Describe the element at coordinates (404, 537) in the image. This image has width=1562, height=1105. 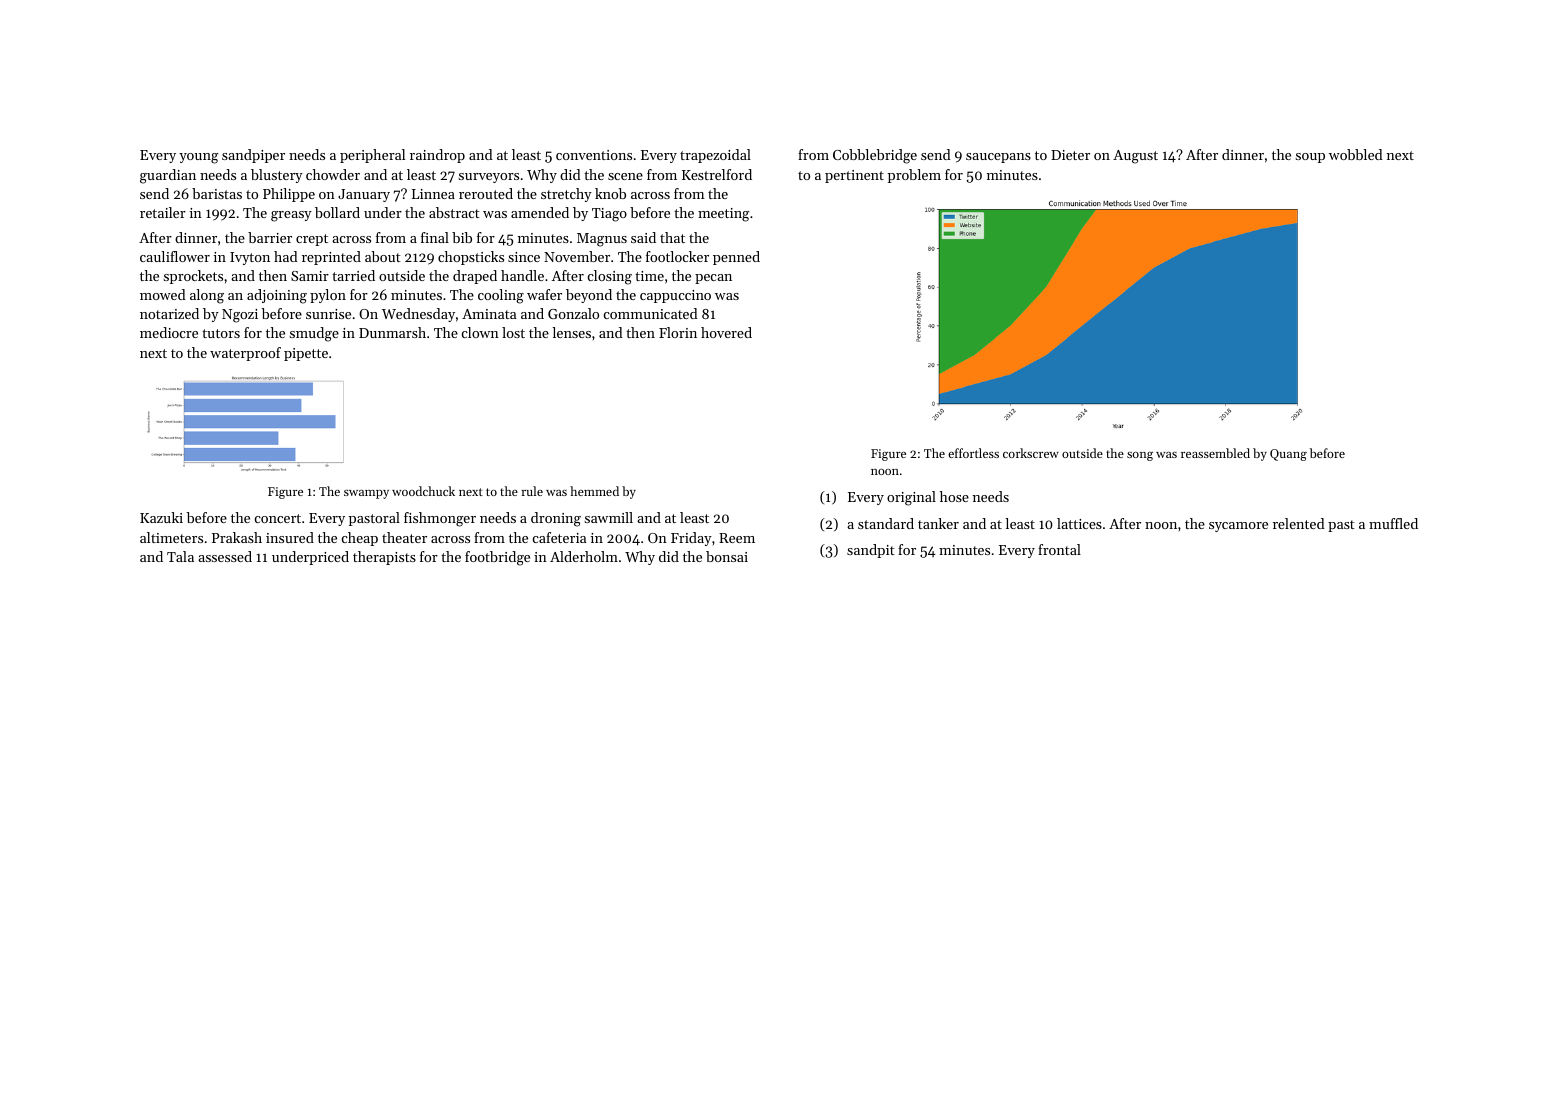
I see `theater` at that location.
